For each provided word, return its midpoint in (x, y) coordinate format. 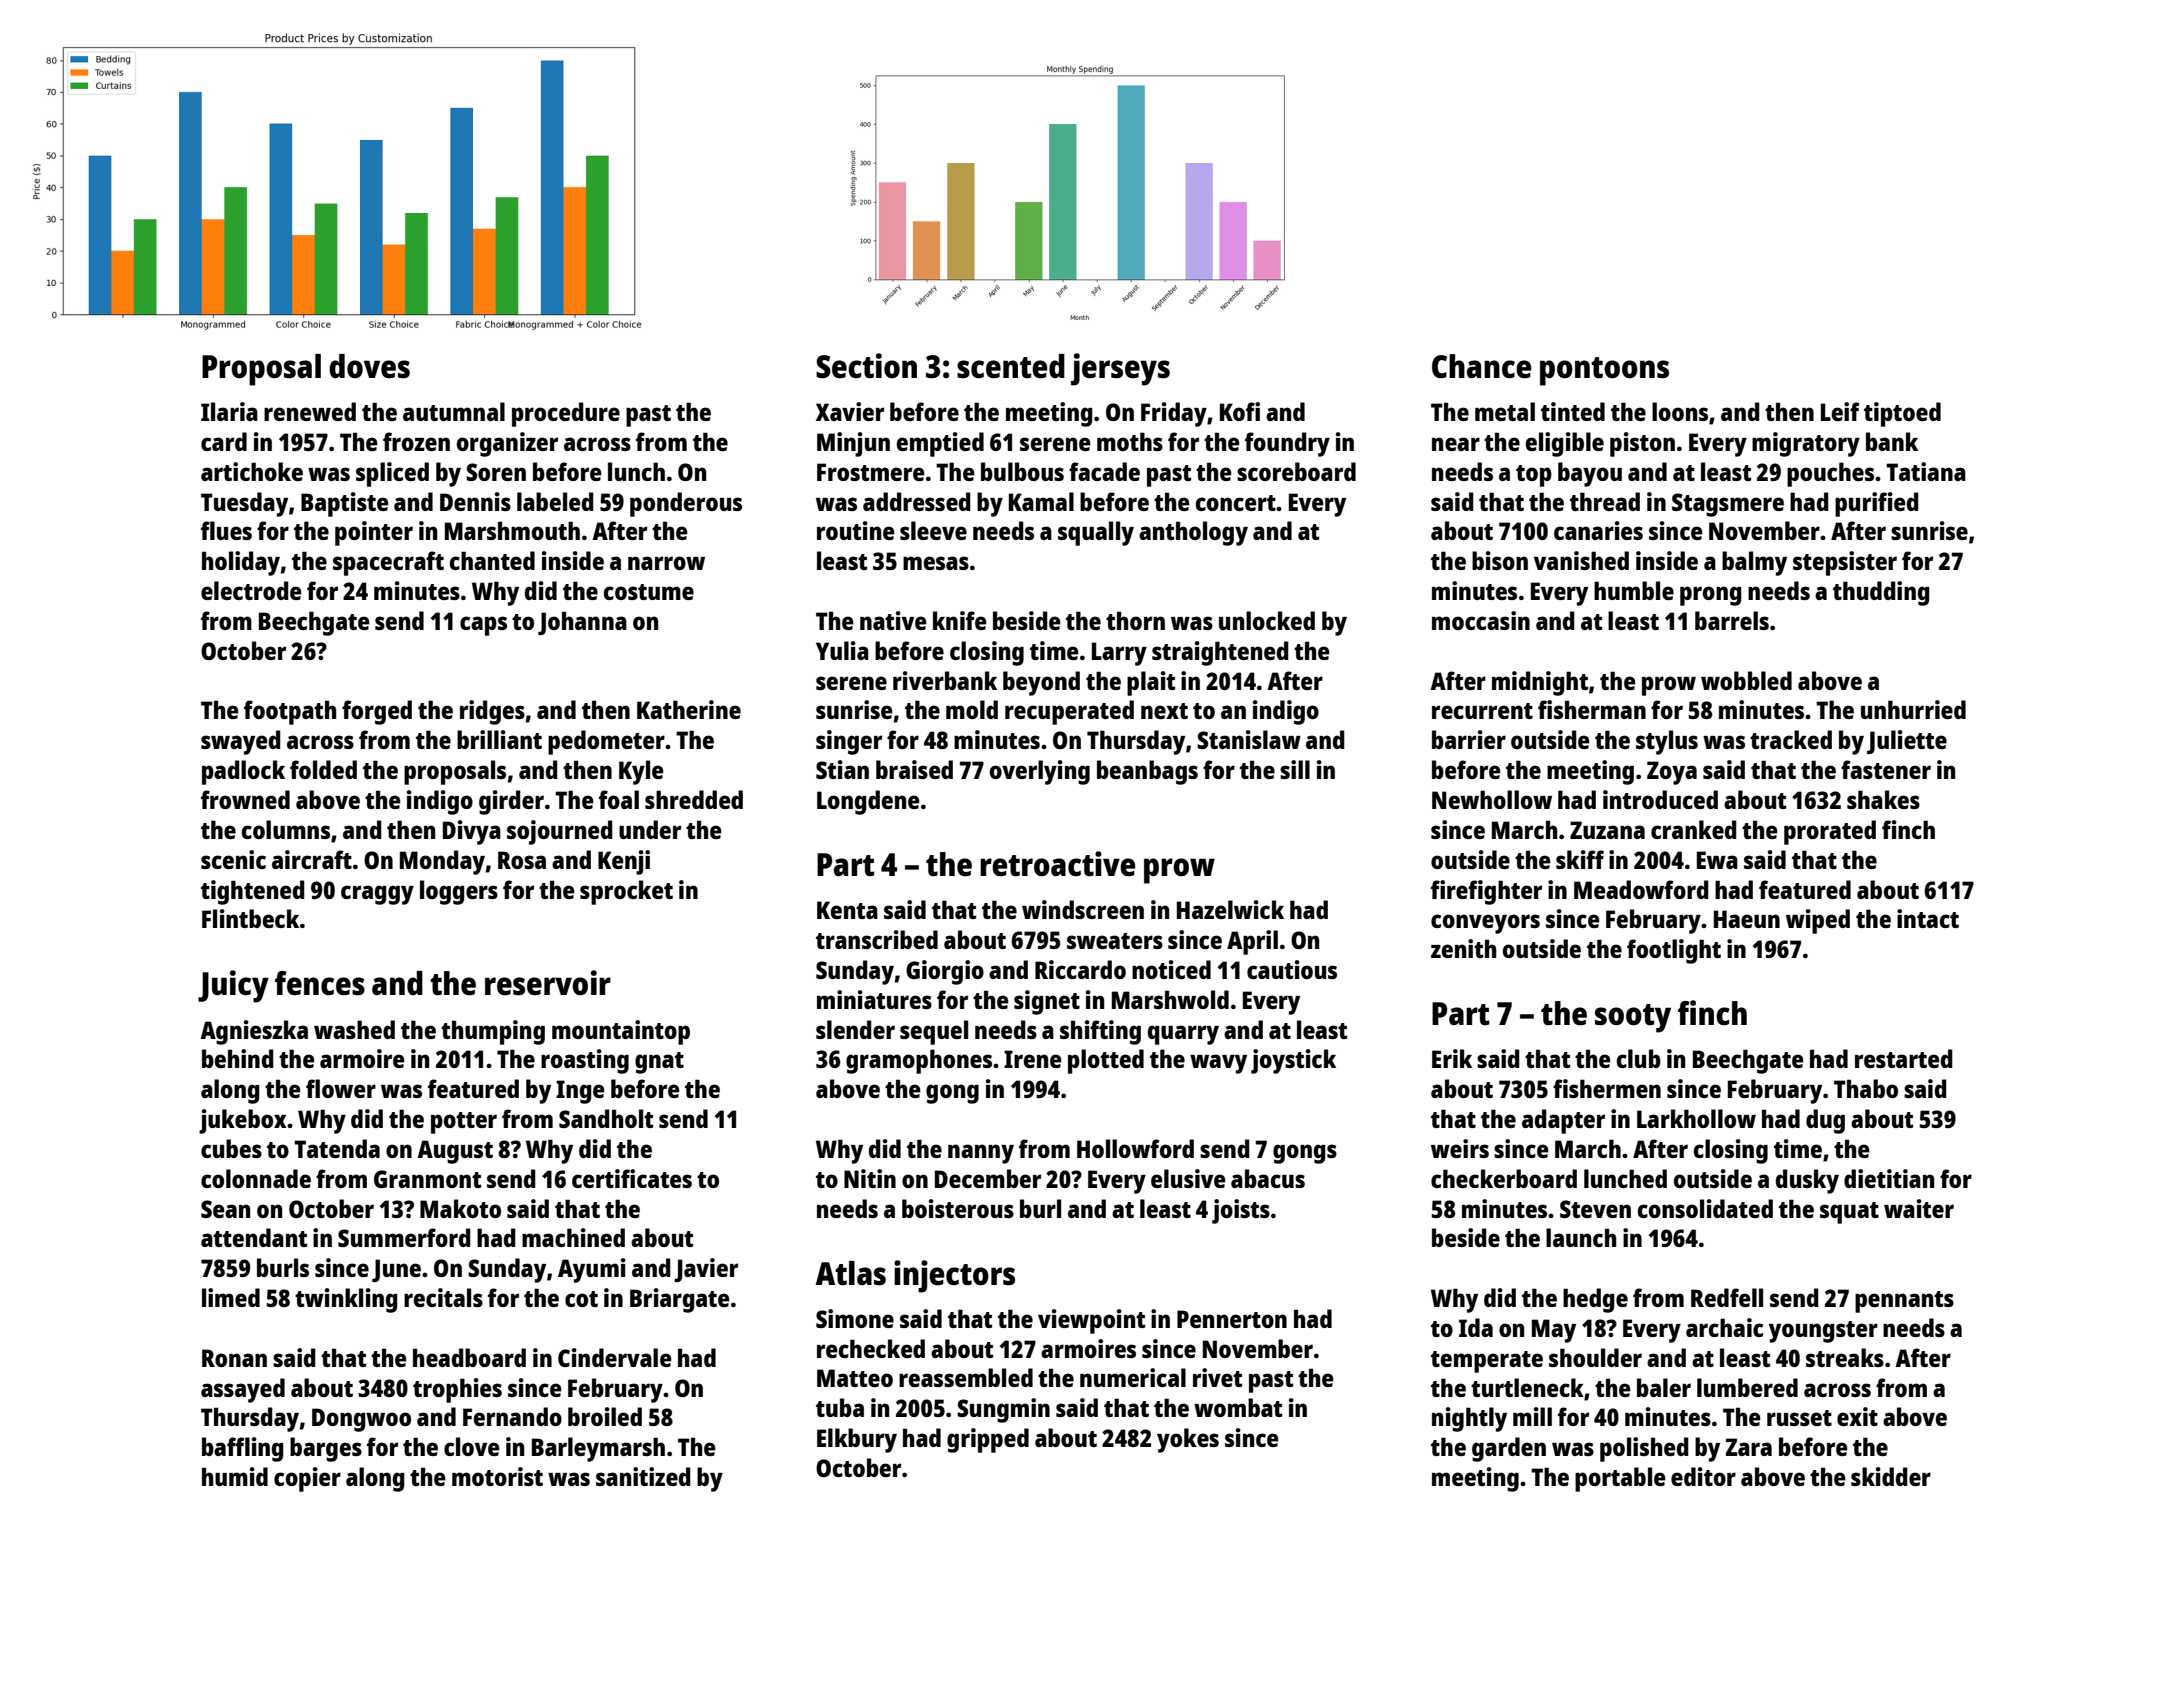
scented (1011, 366)
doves (369, 366)
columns (286, 829)
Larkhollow (1696, 1118)
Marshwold (1170, 999)
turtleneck (1527, 1387)
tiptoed (1902, 414)
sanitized (643, 1476)
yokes (1188, 1440)
